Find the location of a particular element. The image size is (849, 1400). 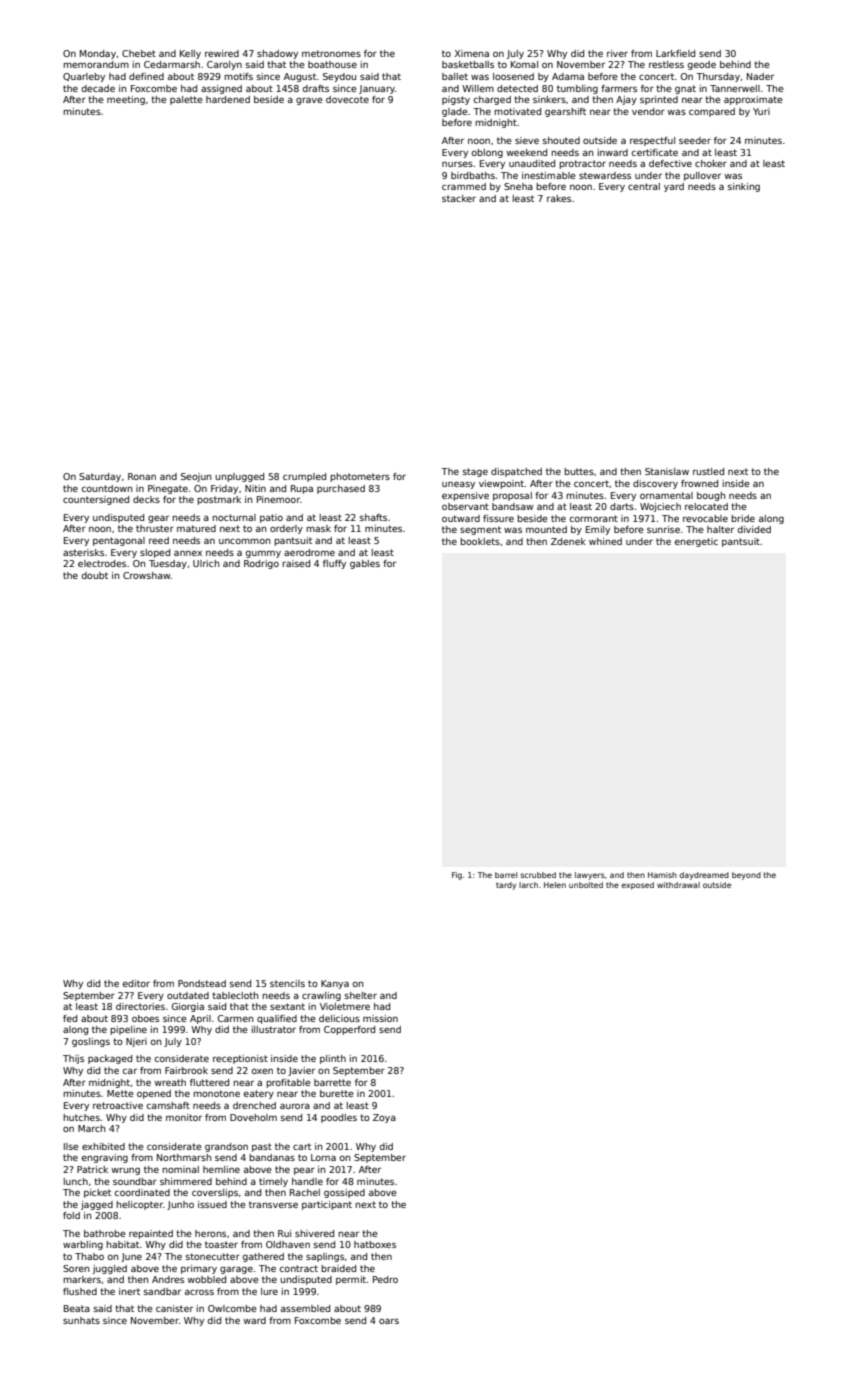

withdrawal is located at coordinates (678, 885).
